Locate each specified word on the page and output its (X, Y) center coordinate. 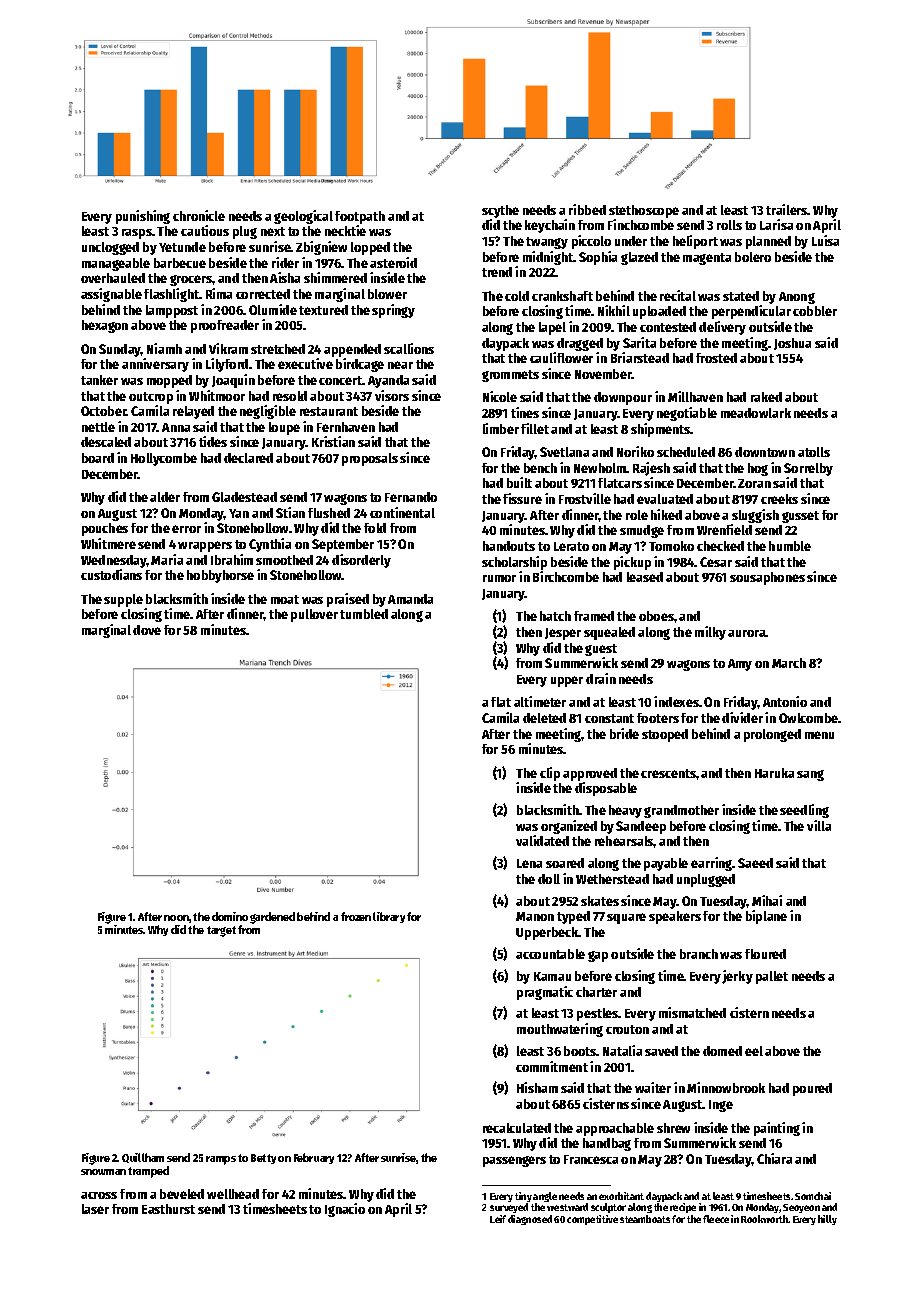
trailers (787, 209)
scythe (500, 211)
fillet (535, 428)
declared (248, 458)
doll (549, 879)
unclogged (110, 248)
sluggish (755, 516)
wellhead (233, 1194)
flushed (329, 513)
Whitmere (108, 543)
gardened (272, 918)
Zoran (754, 483)
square (626, 918)
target (221, 931)
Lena (529, 863)
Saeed (755, 863)
